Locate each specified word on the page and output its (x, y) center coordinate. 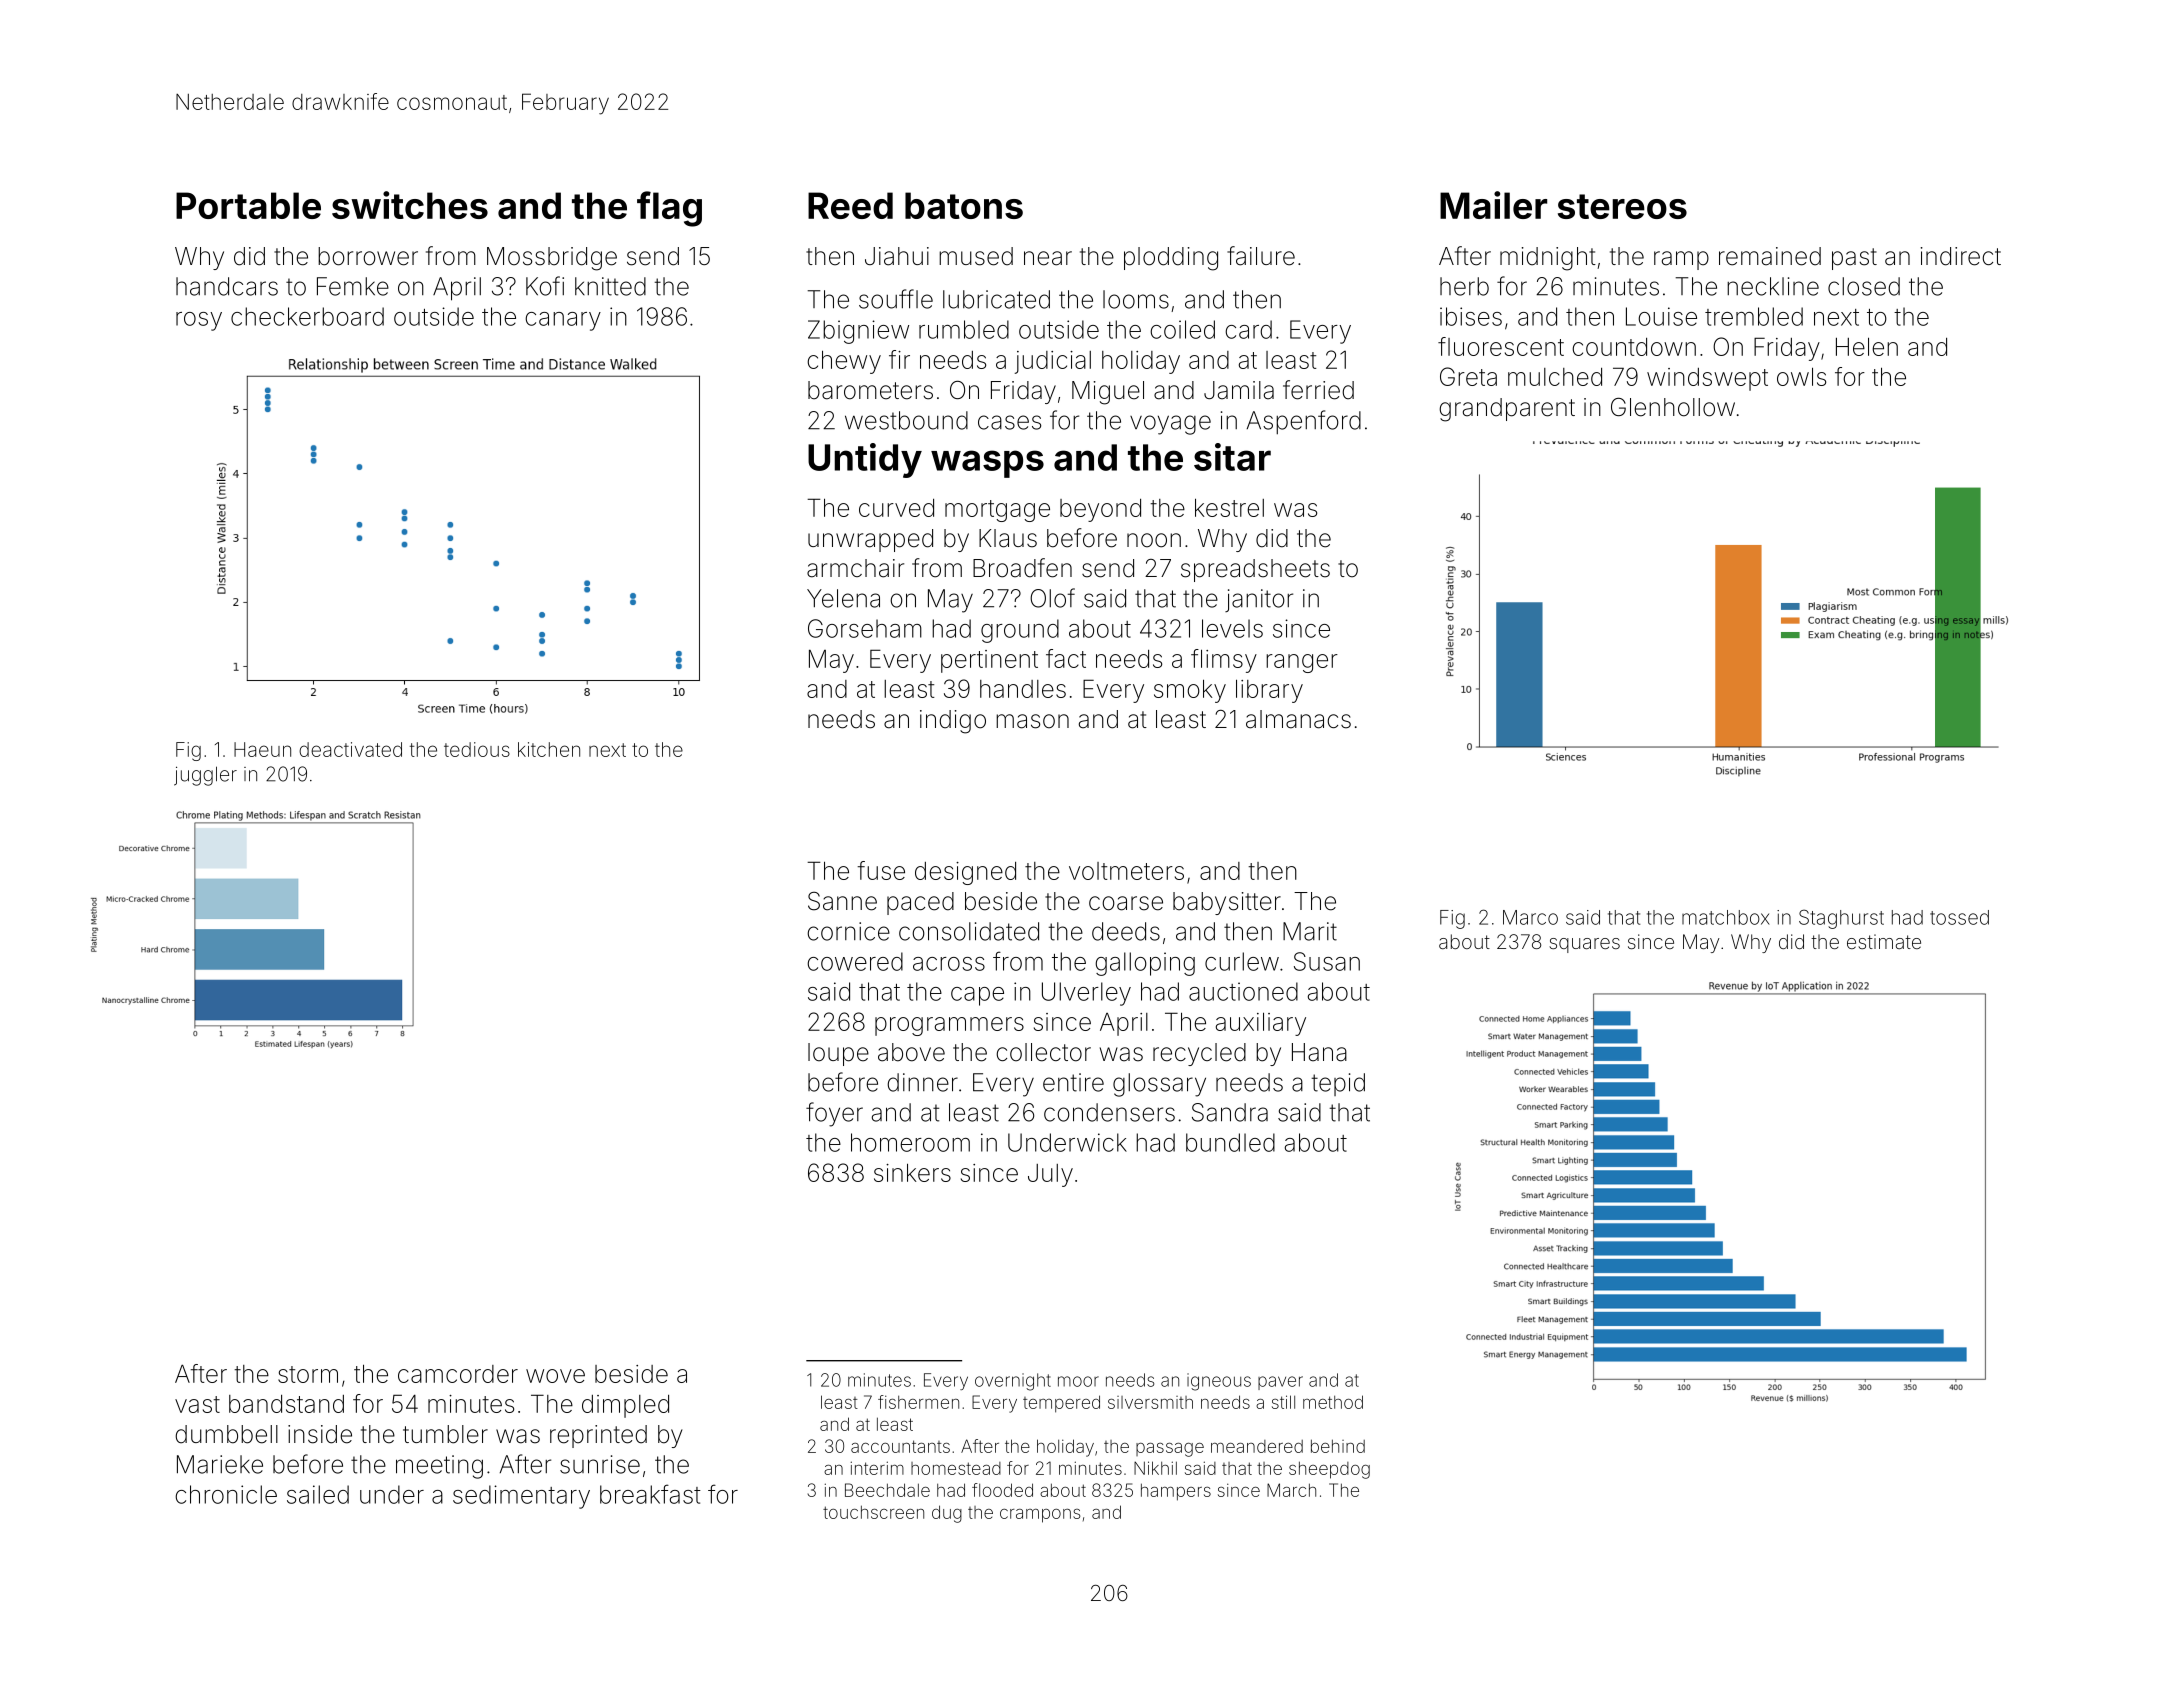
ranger (1302, 663)
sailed (318, 1494)
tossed (1959, 917)
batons (964, 205)
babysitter (1227, 903)
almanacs (1298, 719)
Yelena (843, 598)
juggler (205, 776)
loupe (838, 1054)
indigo (953, 722)
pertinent (989, 661)
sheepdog (1329, 1470)
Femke (353, 286)
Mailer (1493, 205)
